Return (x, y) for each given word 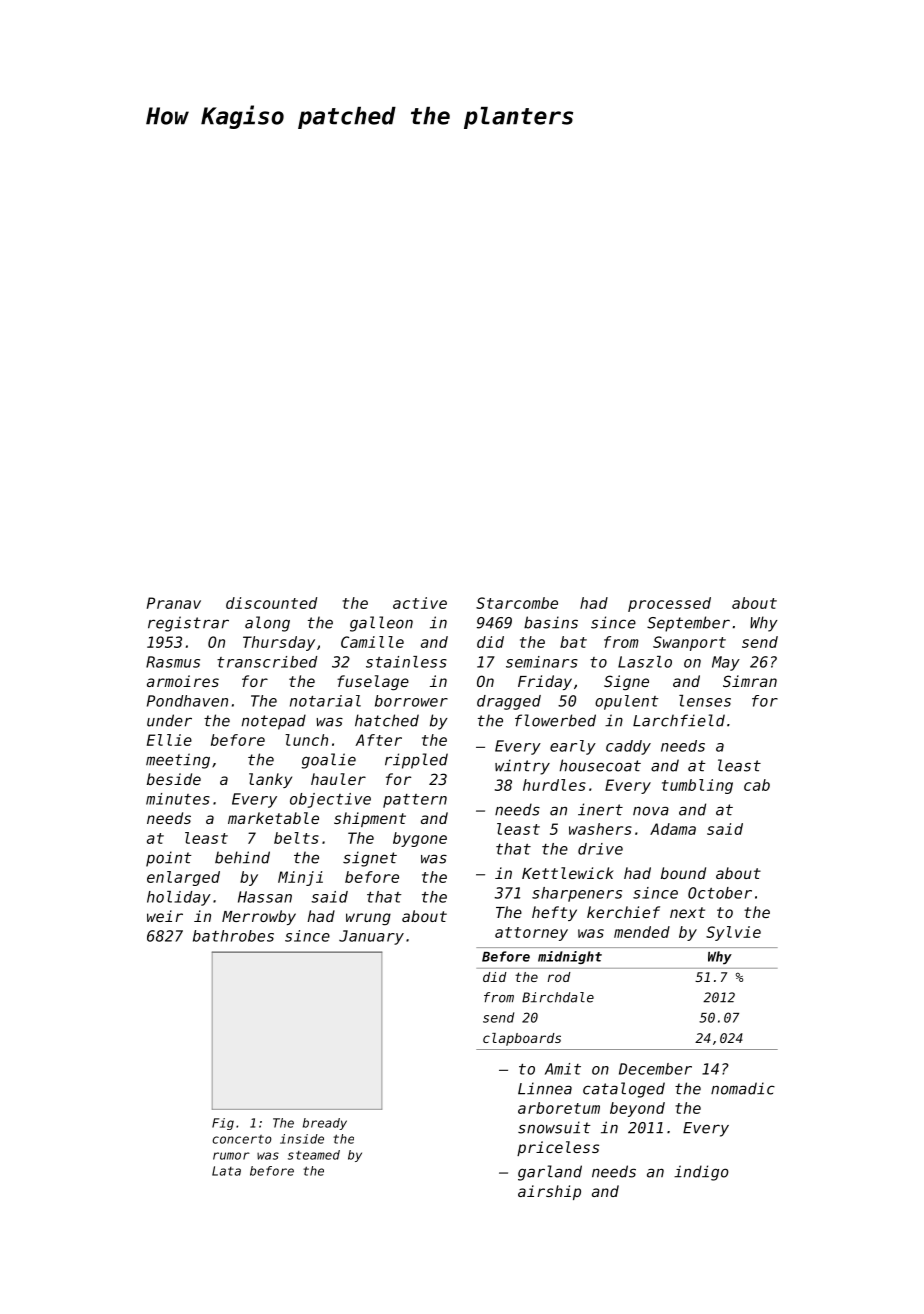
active (420, 603)
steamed (314, 1155)
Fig (223, 1124)
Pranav (174, 603)
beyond (637, 1109)
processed (669, 604)
